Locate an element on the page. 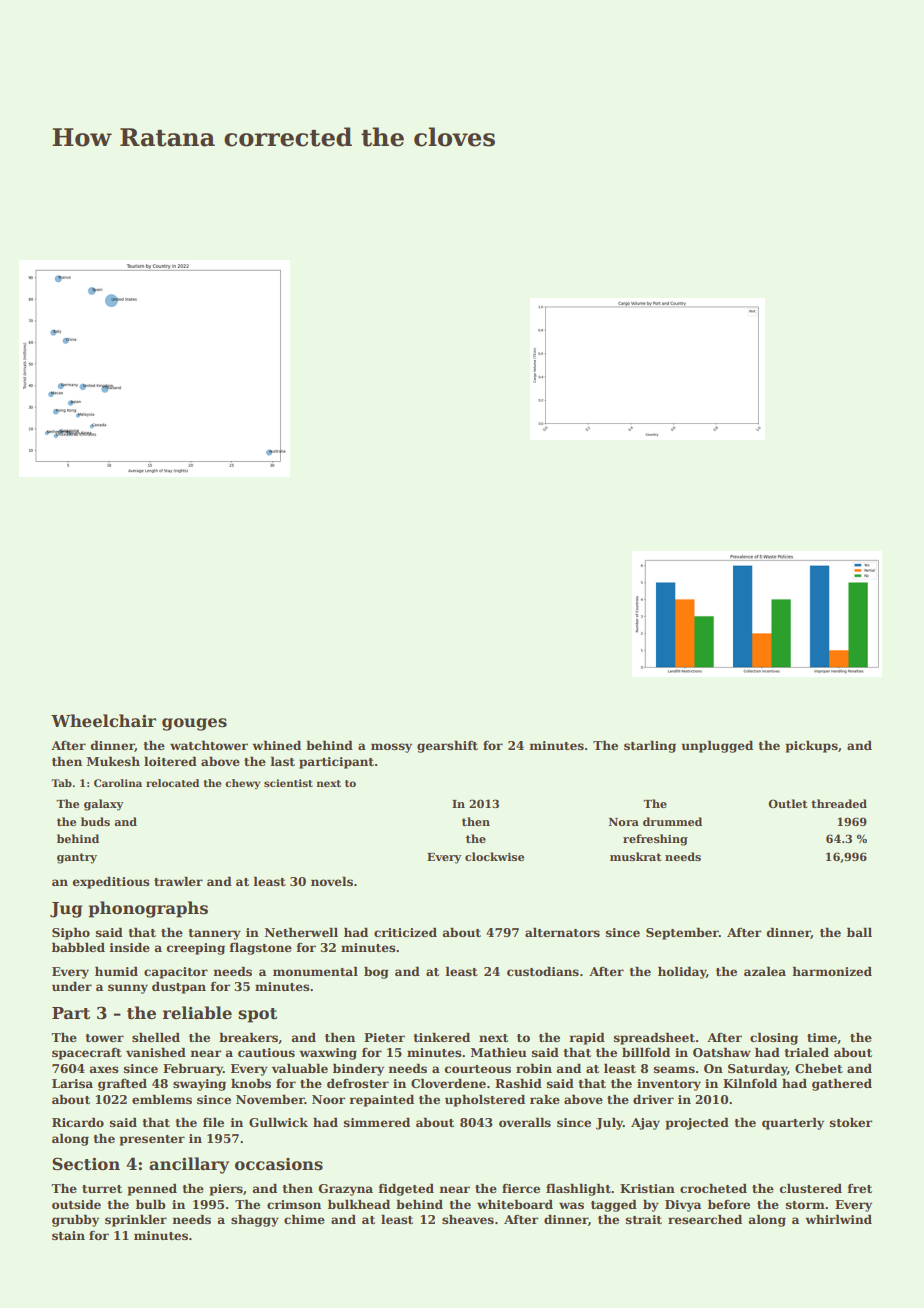 The image size is (924, 1308). starling is located at coordinates (650, 746).
